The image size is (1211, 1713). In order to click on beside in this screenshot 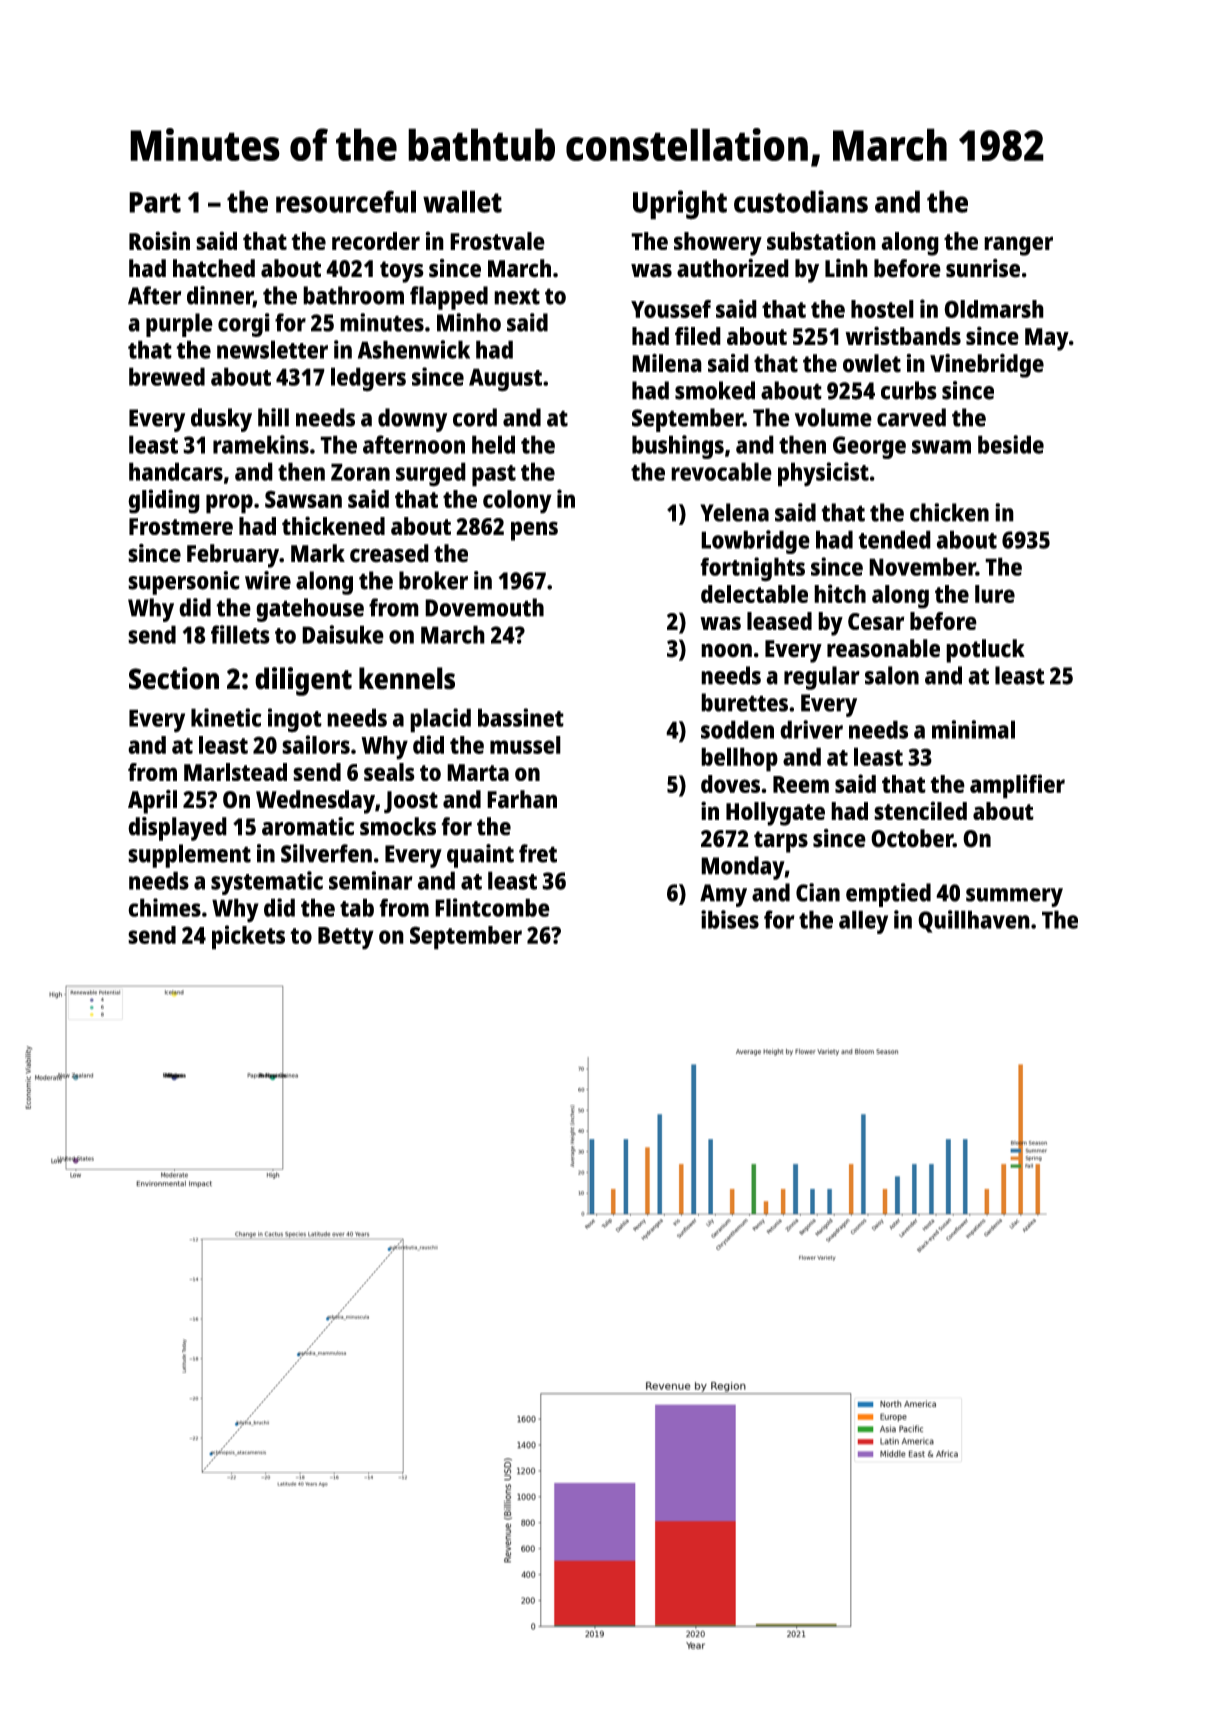, I will do `click(1011, 444)`.
